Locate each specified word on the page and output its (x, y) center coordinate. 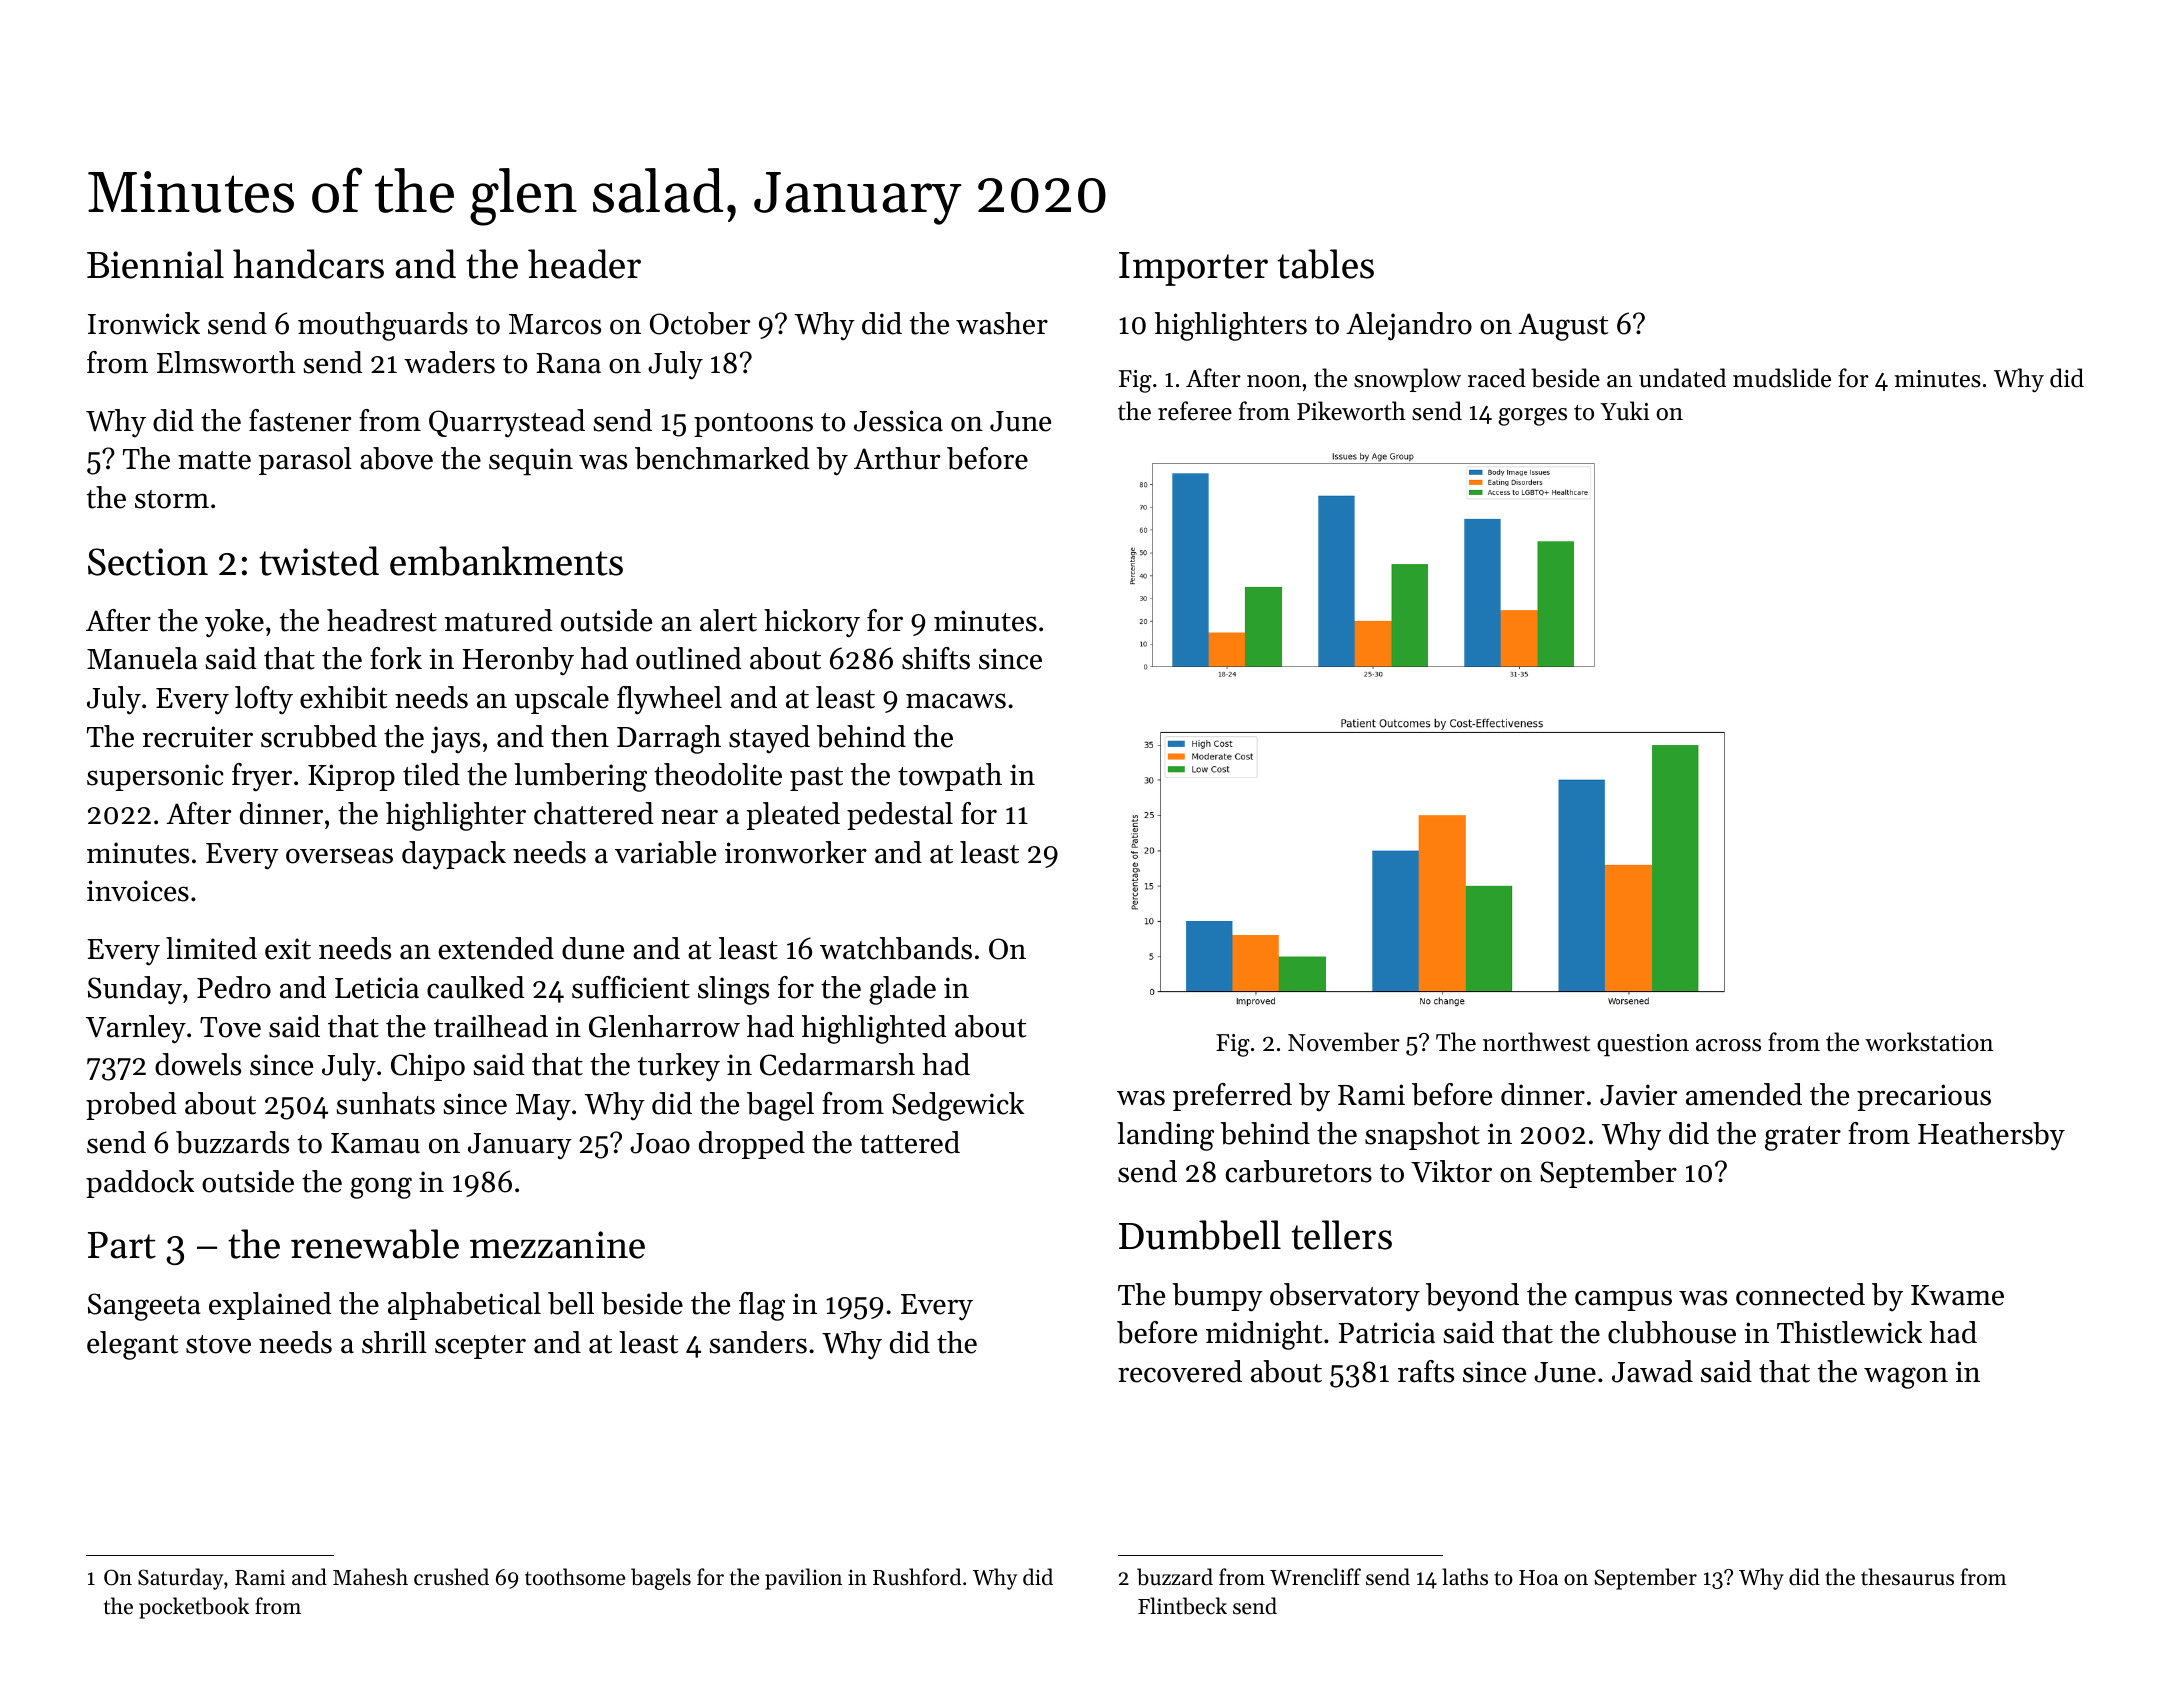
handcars (308, 264)
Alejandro (1409, 326)
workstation (1929, 1042)
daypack (454, 855)
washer (1002, 323)
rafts (1426, 1371)
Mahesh (370, 1577)
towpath (950, 777)
